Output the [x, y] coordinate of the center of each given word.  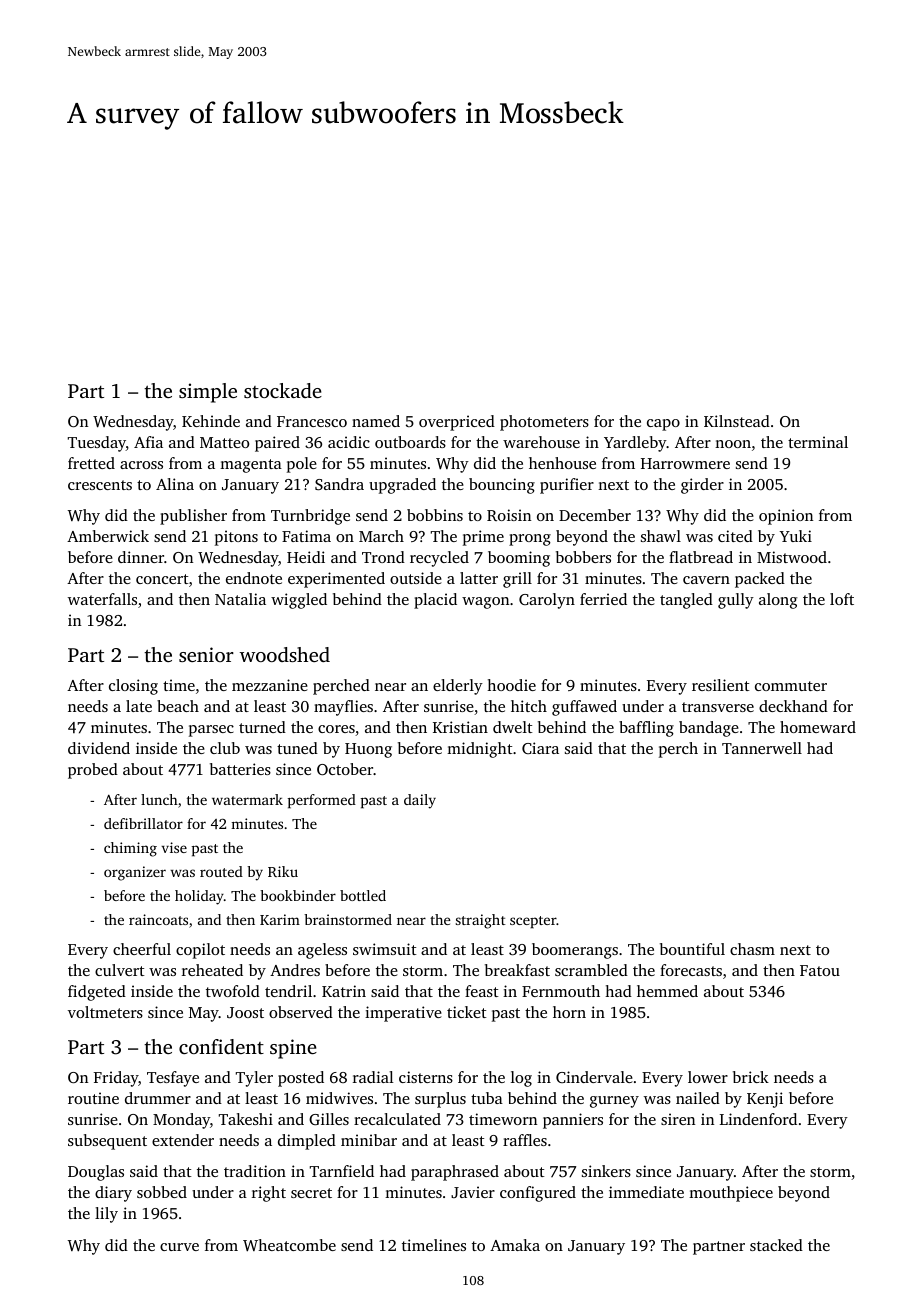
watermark [247, 799]
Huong [368, 750]
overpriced [457, 423]
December [595, 515]
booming [519, 559]
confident [221, 1046]
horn [569, 1012]
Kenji [765, 1100]
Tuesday [97, 444]
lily [106, 1215]
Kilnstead [737, 421]
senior [206, 654]
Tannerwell [762, 748]
